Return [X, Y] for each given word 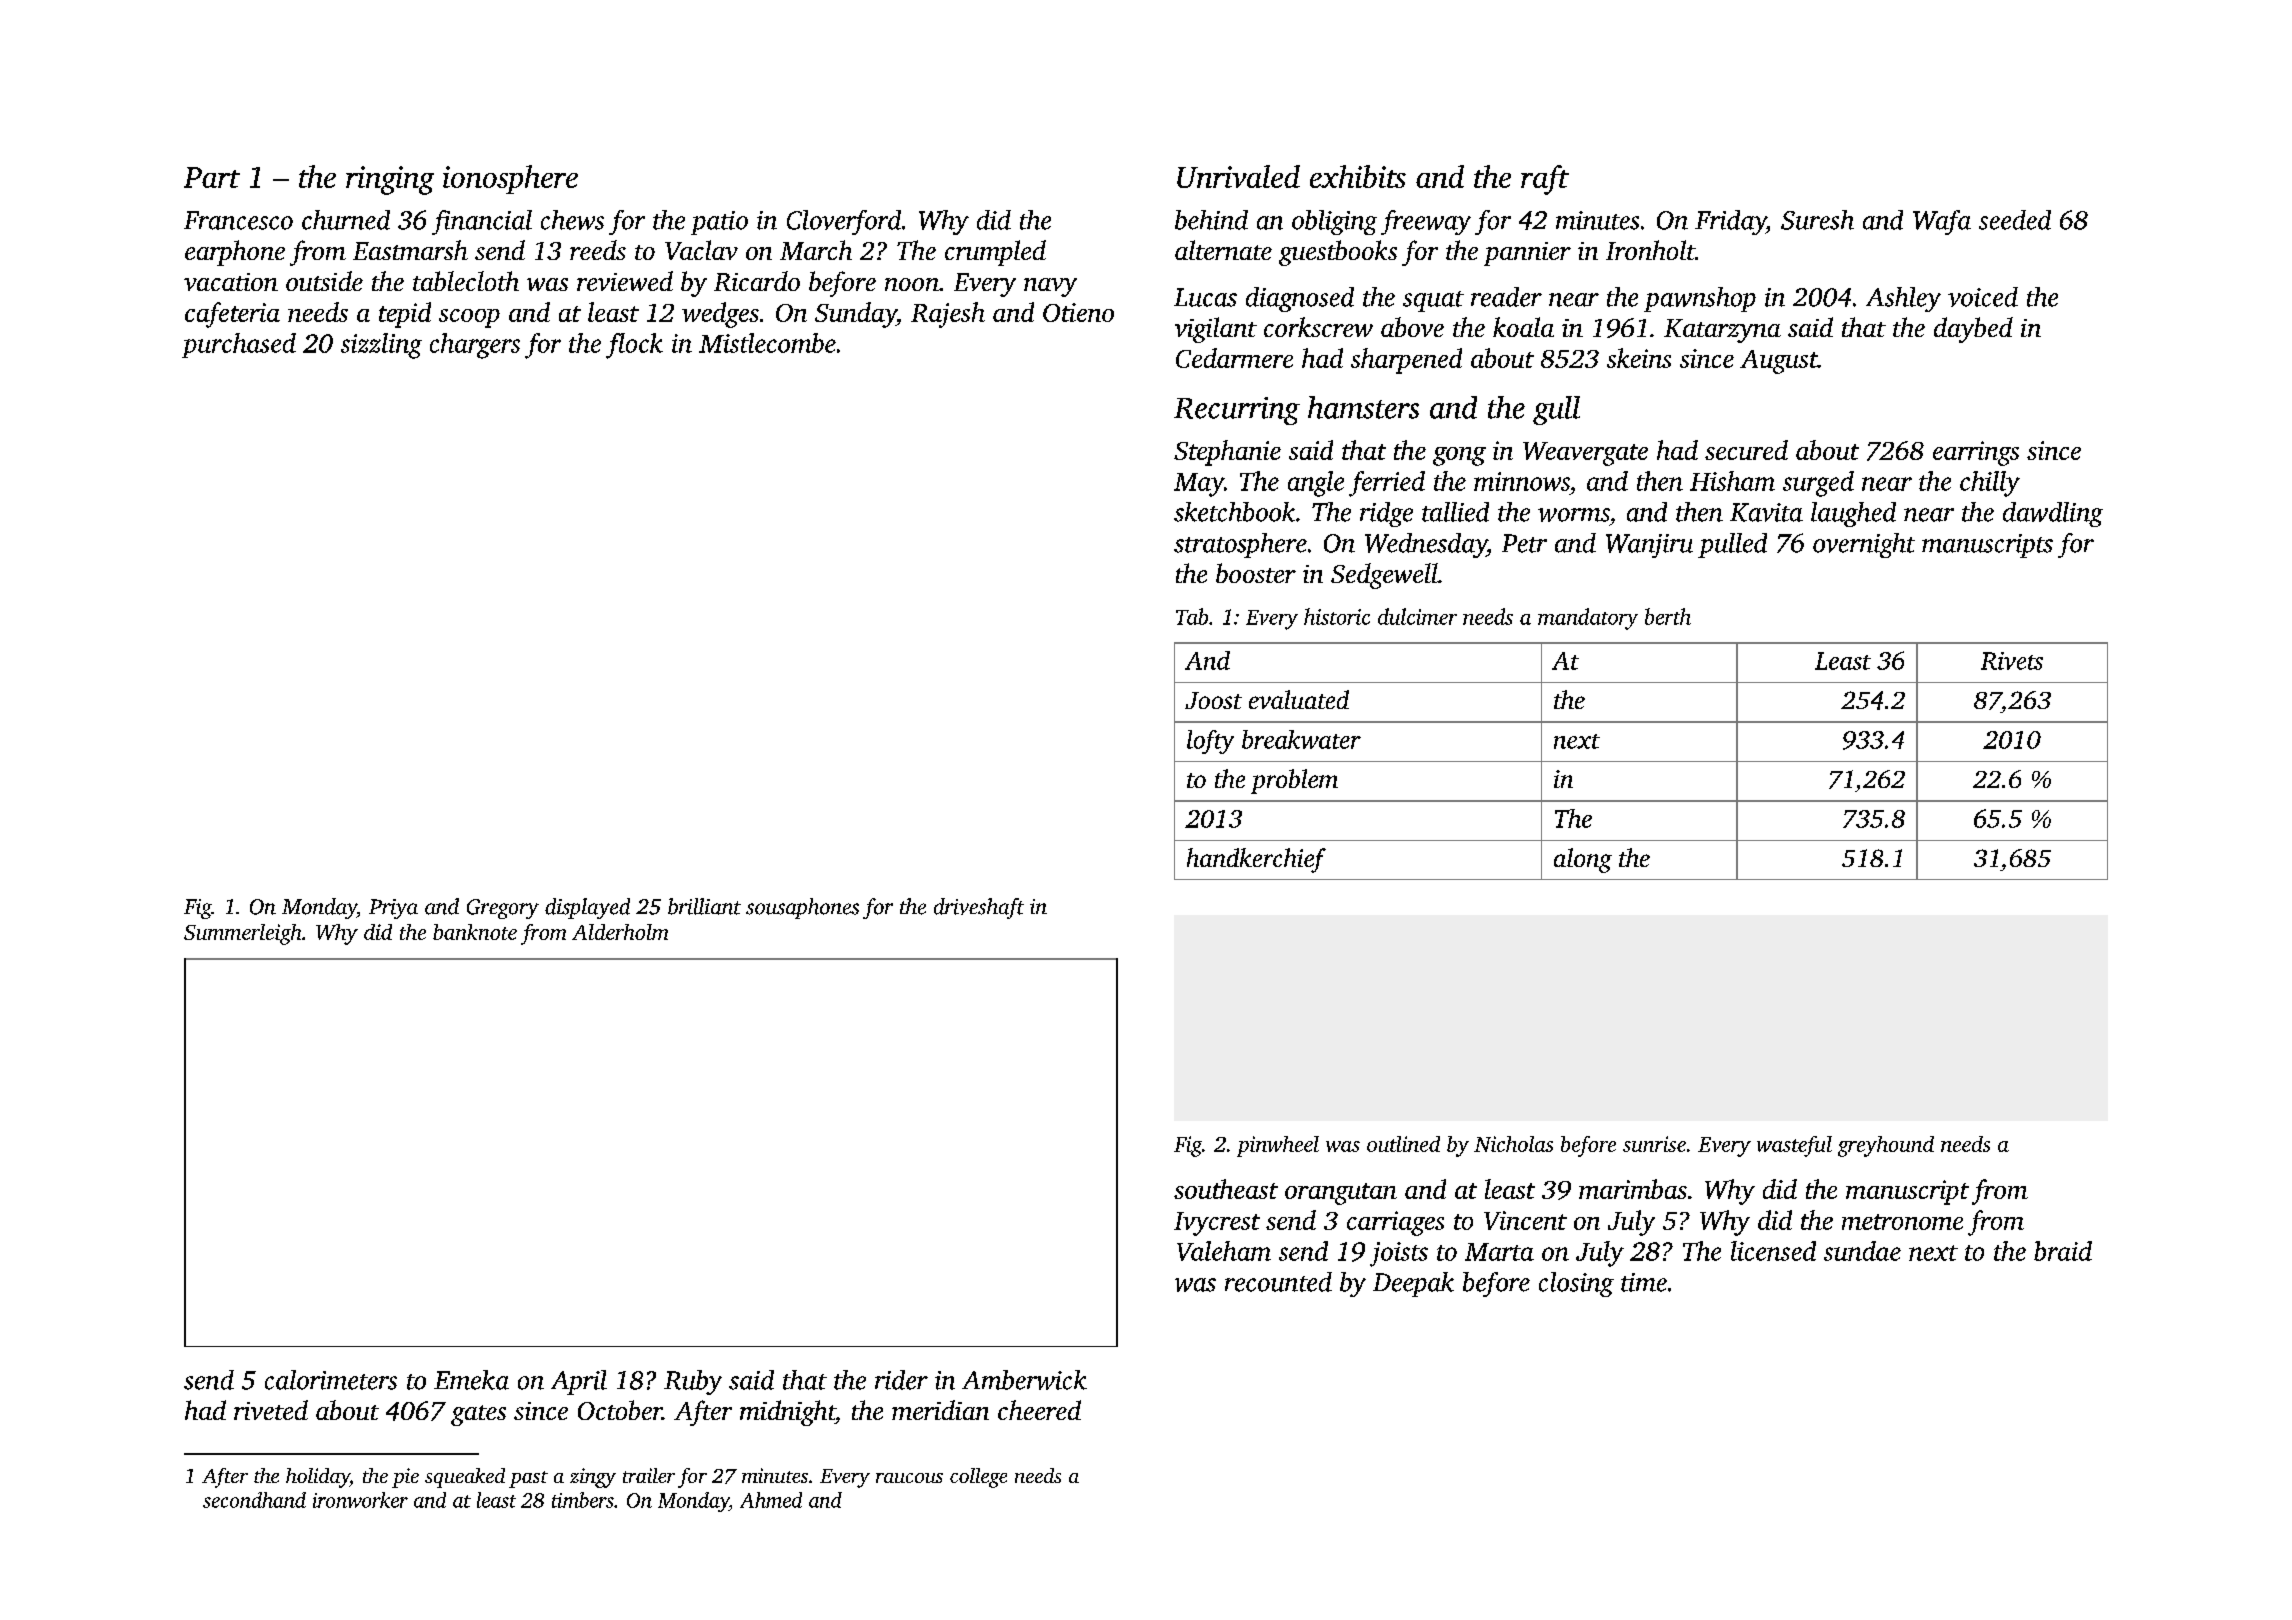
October [620, 1410]
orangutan [1341, 1194]
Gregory [503, 909]
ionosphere [510, 179]
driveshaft [979, 908]
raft [1545, 180]
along [1583, 860]
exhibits [1358, 176]
